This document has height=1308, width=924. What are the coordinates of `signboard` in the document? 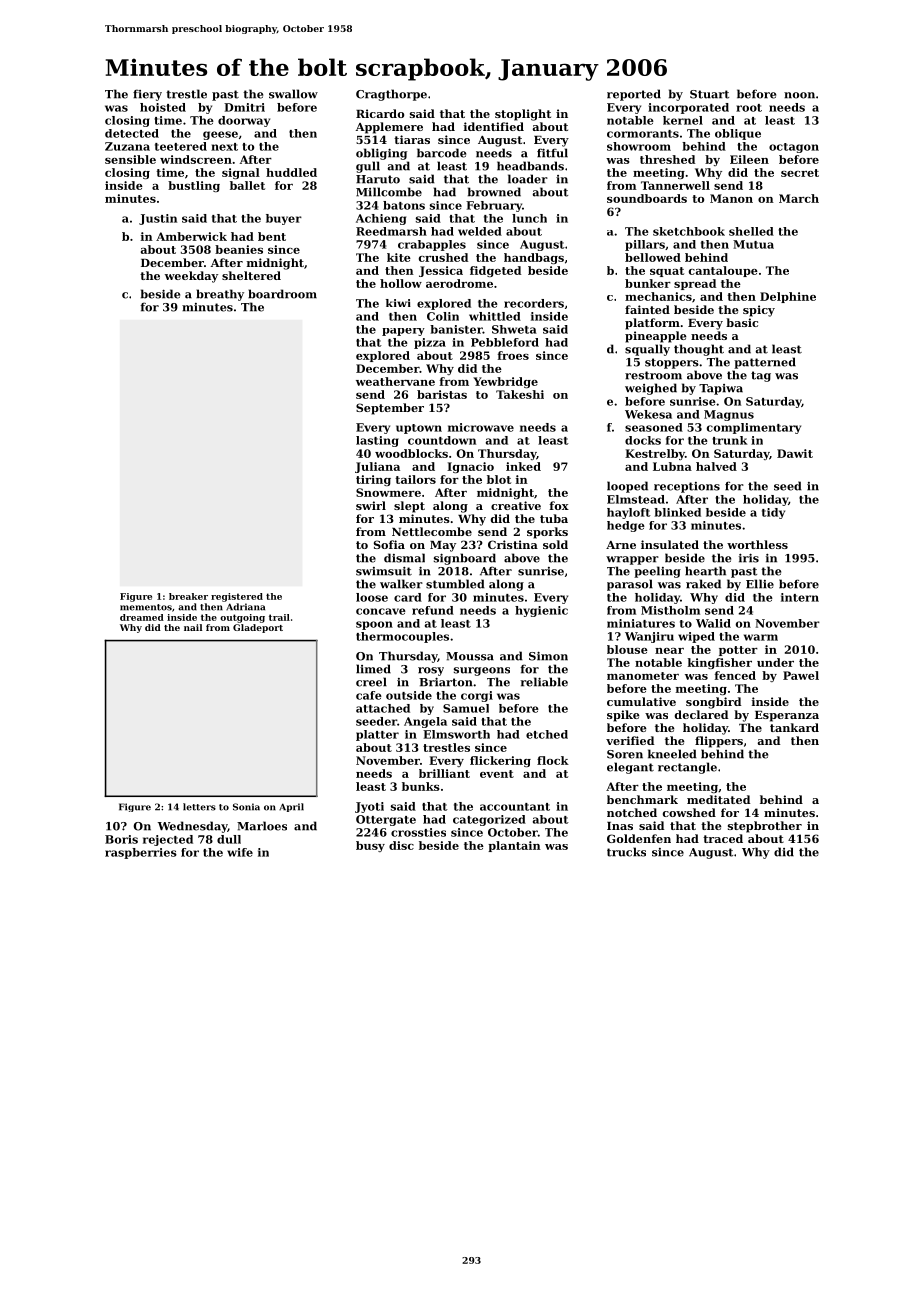 It's located at (465, 559).
